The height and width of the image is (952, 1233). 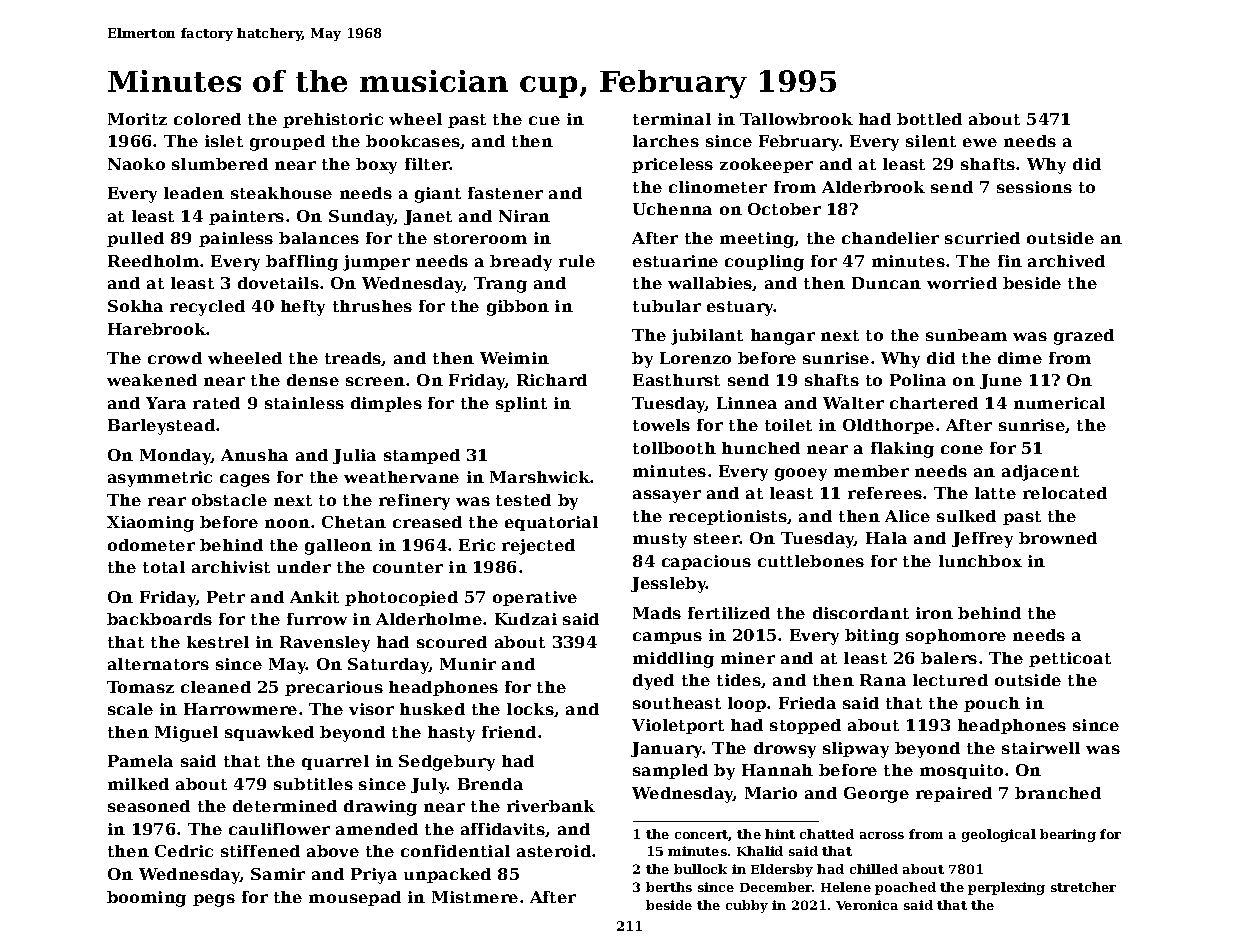 What do you see at coordinates (1034, 187) in the image?
I see `sessions` at bounding box center [1034, 187].
